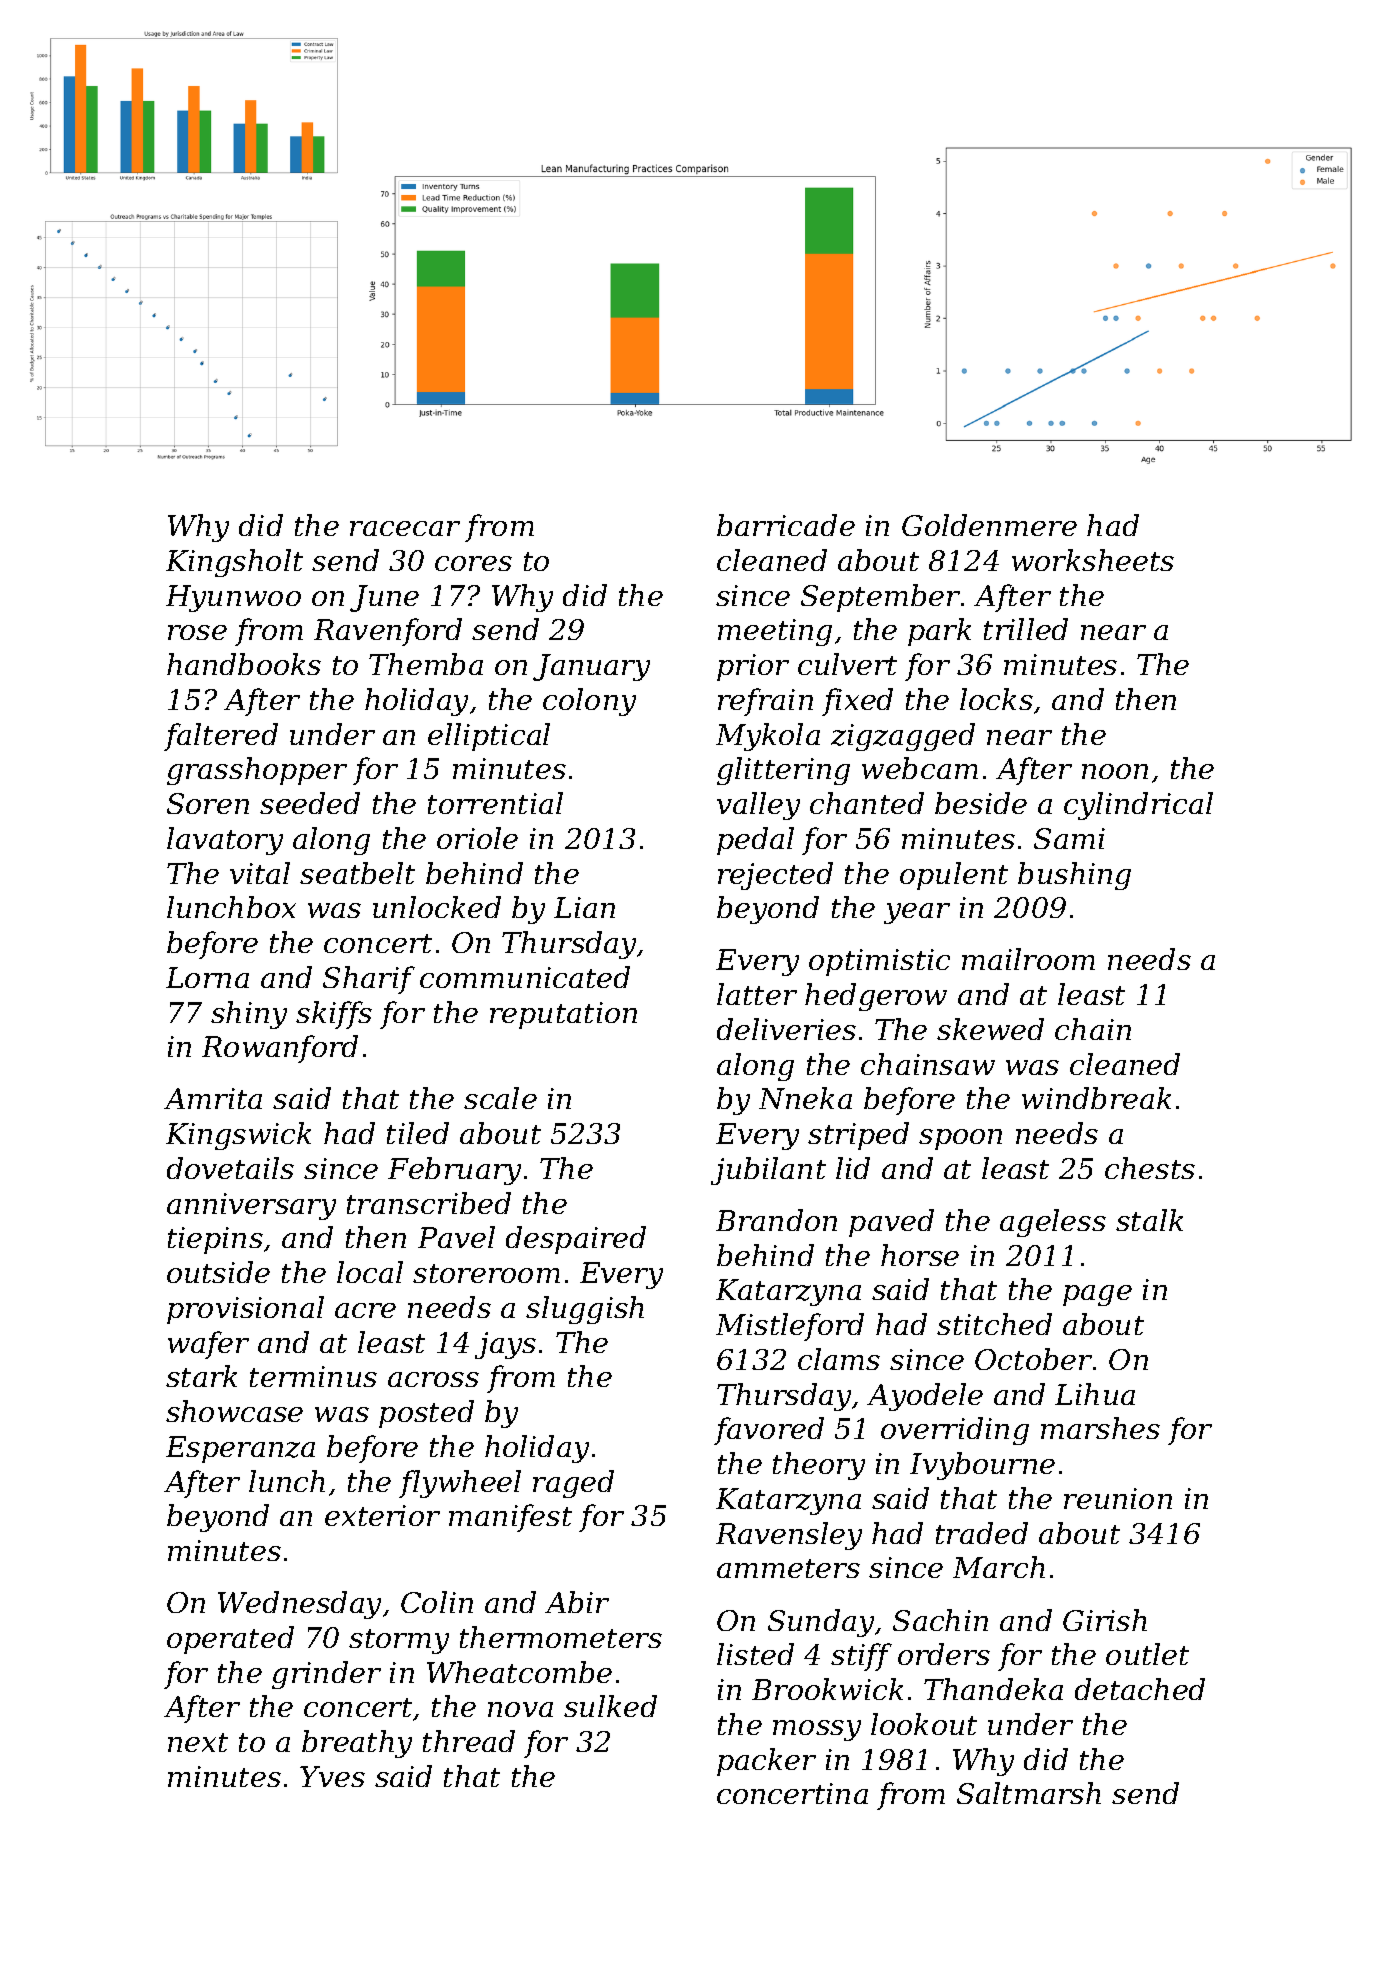 Image resolution: width=1386 pixels, height=1969 pixels. Describe the element at coordinates (310, 803) in the screenshot. I see `seeded` at that location.
